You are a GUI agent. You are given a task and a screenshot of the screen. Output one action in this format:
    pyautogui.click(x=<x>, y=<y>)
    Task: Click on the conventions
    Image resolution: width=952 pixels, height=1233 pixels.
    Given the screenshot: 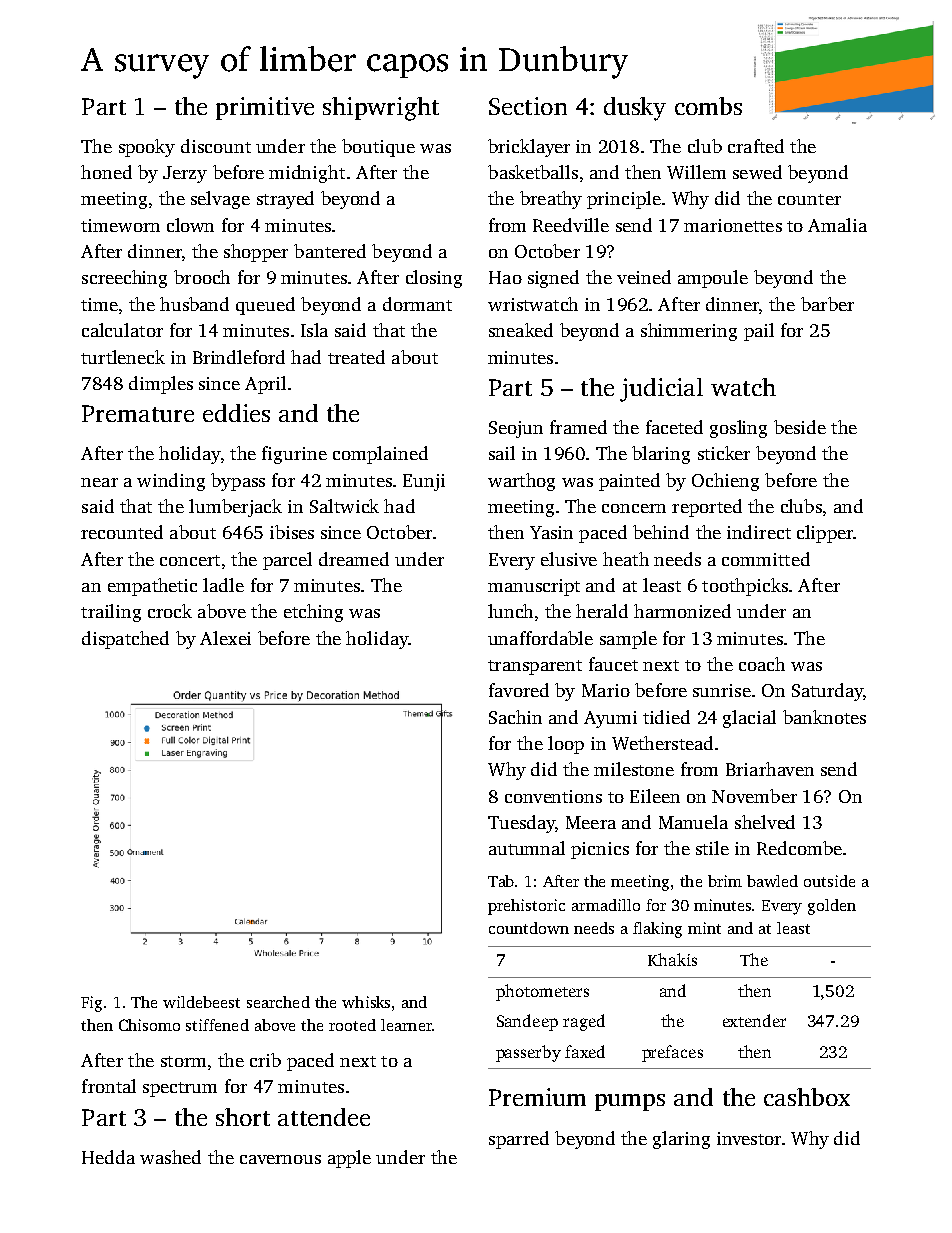 What is the action you would take?
    pyautogui.click(x=553, y=796)
